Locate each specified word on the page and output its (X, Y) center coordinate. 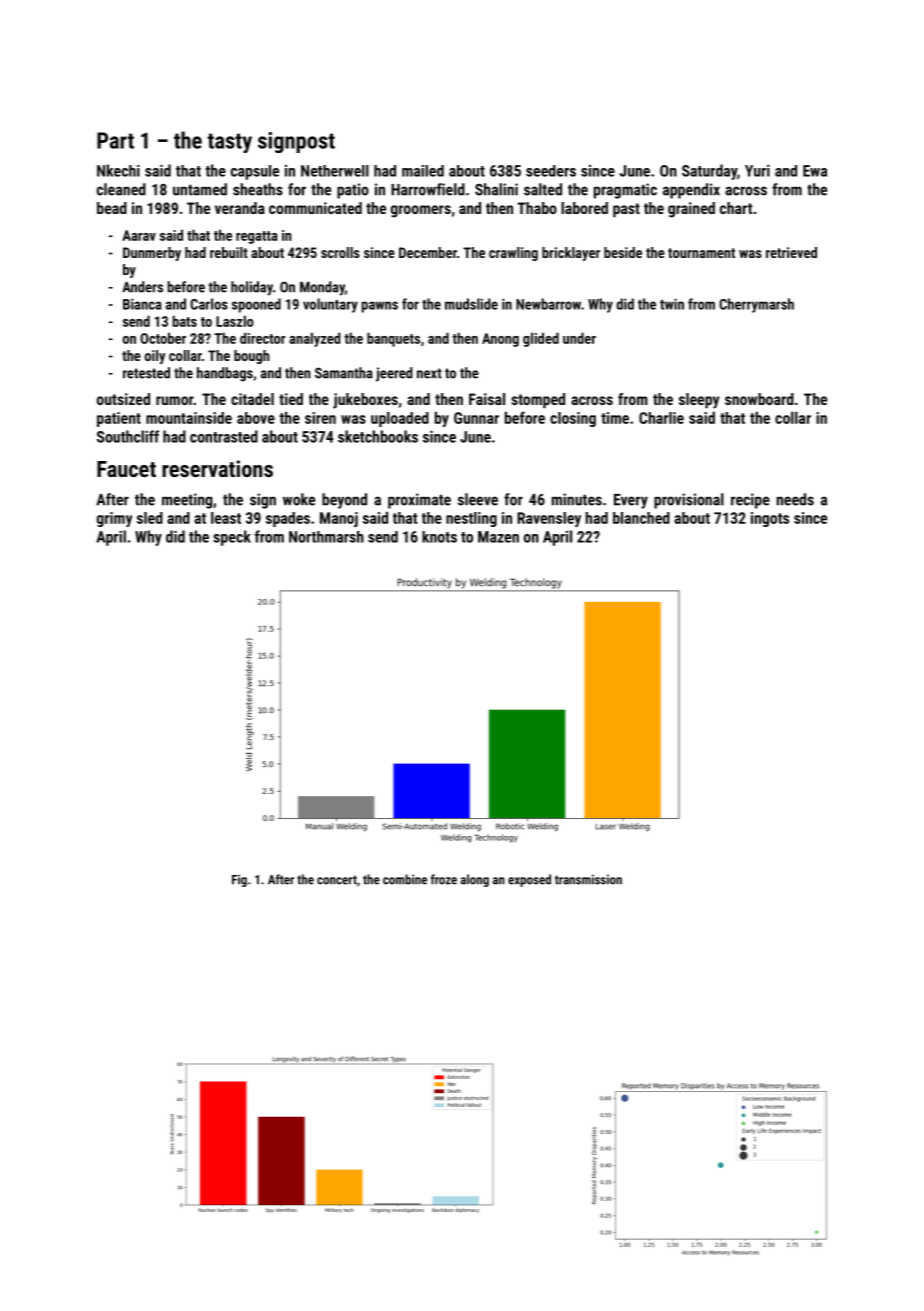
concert (337, 880)
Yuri (757, 171)
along (474, 880)
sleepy (699, 401)
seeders (551, 171)
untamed (200, 189)
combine (405, 879)
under (579, 338)
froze (444, 879)
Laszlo (235, 321)
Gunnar (476, 418)
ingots (770, 519)
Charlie (661, 418)
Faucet (126, 469)
